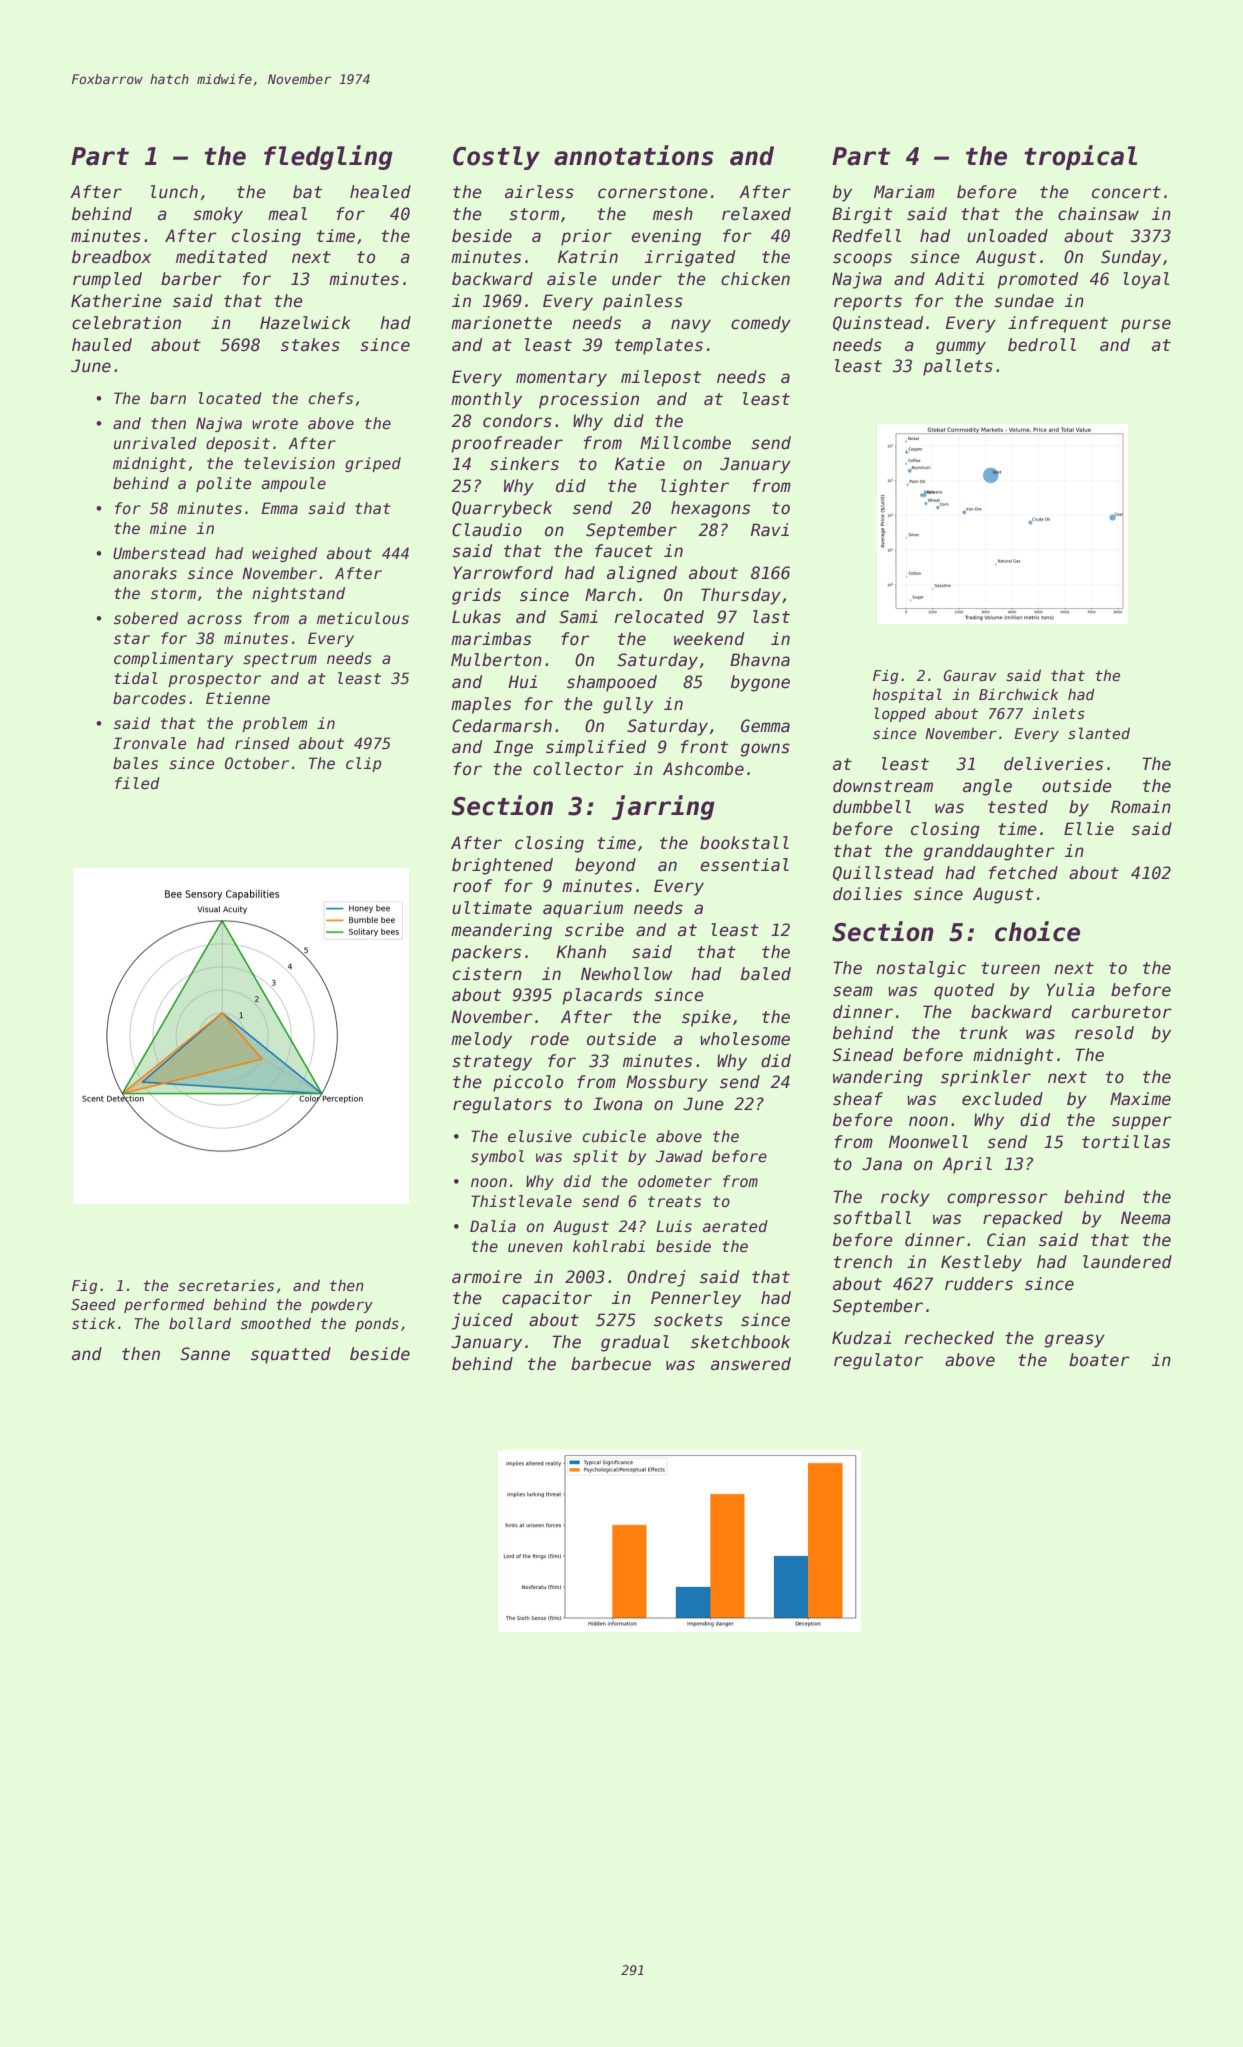 The width and height of the page is (1243, 2047). What do you see at coordinates (1099, 1360) in the page?
I see `boater` at bounding box center [1099, 1360].
